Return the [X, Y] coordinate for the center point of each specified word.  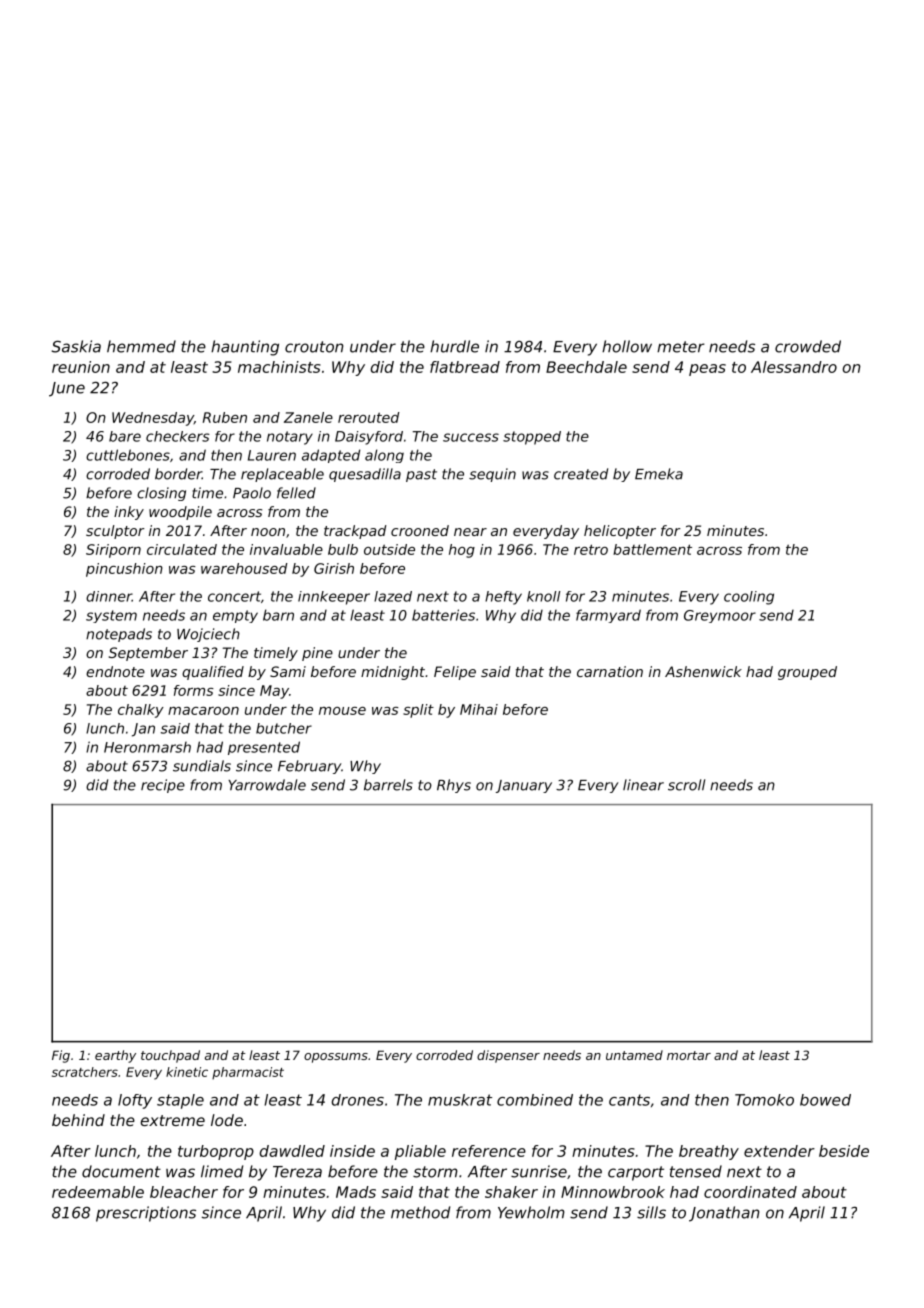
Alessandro [794, 367]
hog [462, 551]
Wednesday [153, 419]
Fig [61, 1056]
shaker [511, 1192]
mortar [689, 1055]
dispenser [508, 1056]
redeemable [98, 1192]
